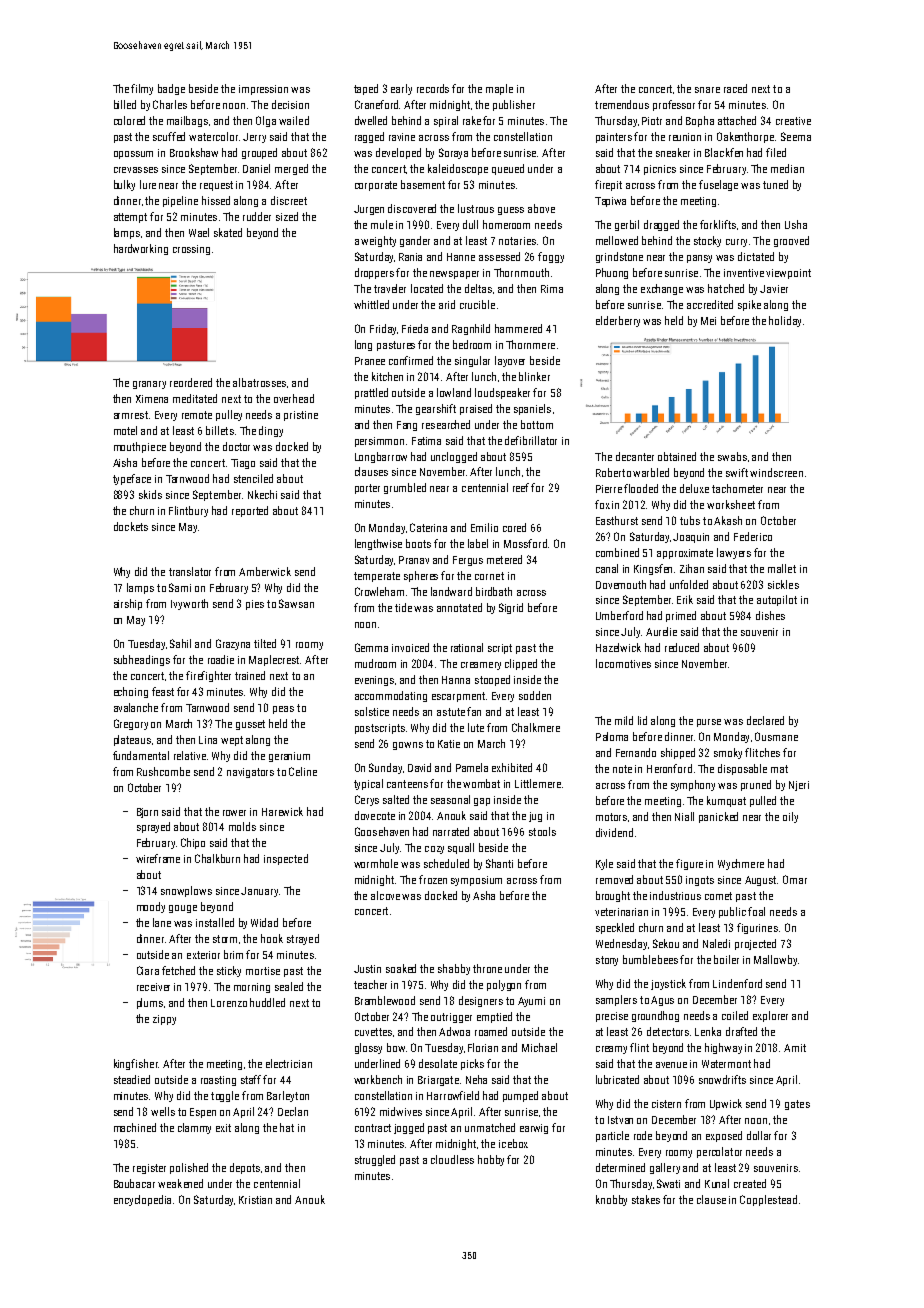 Image resolution: width=924 pixels, height=1308 pixels. What do you see at coordinates (660, 170) in the screenshot?
I see `picnics` at bounding box center [660, 170].
